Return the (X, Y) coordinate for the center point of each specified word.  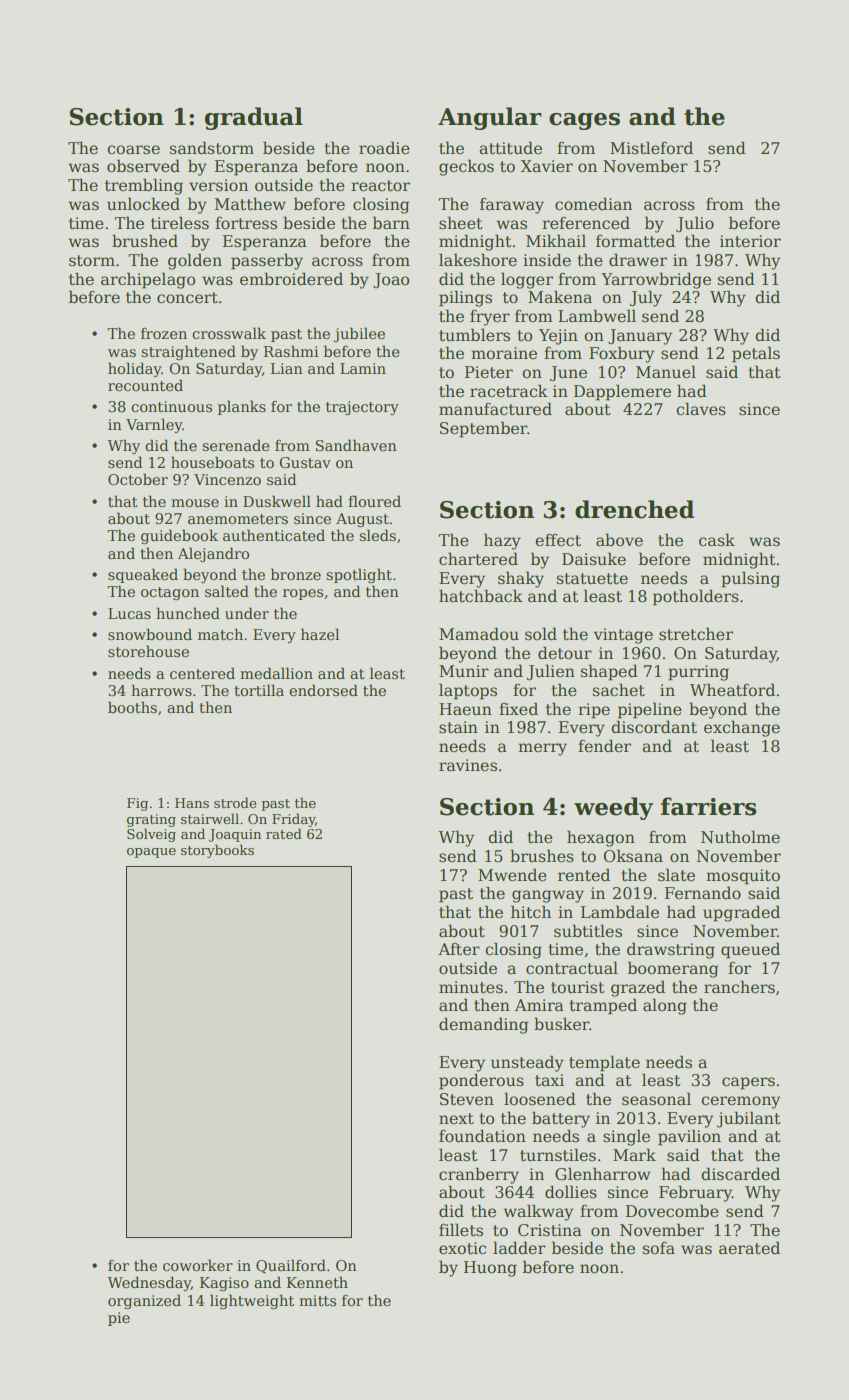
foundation (482, 1136)
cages (584, 121)
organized (144, 1301)
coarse (133, 150)
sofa (659, 1248)
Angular (490, 118)
